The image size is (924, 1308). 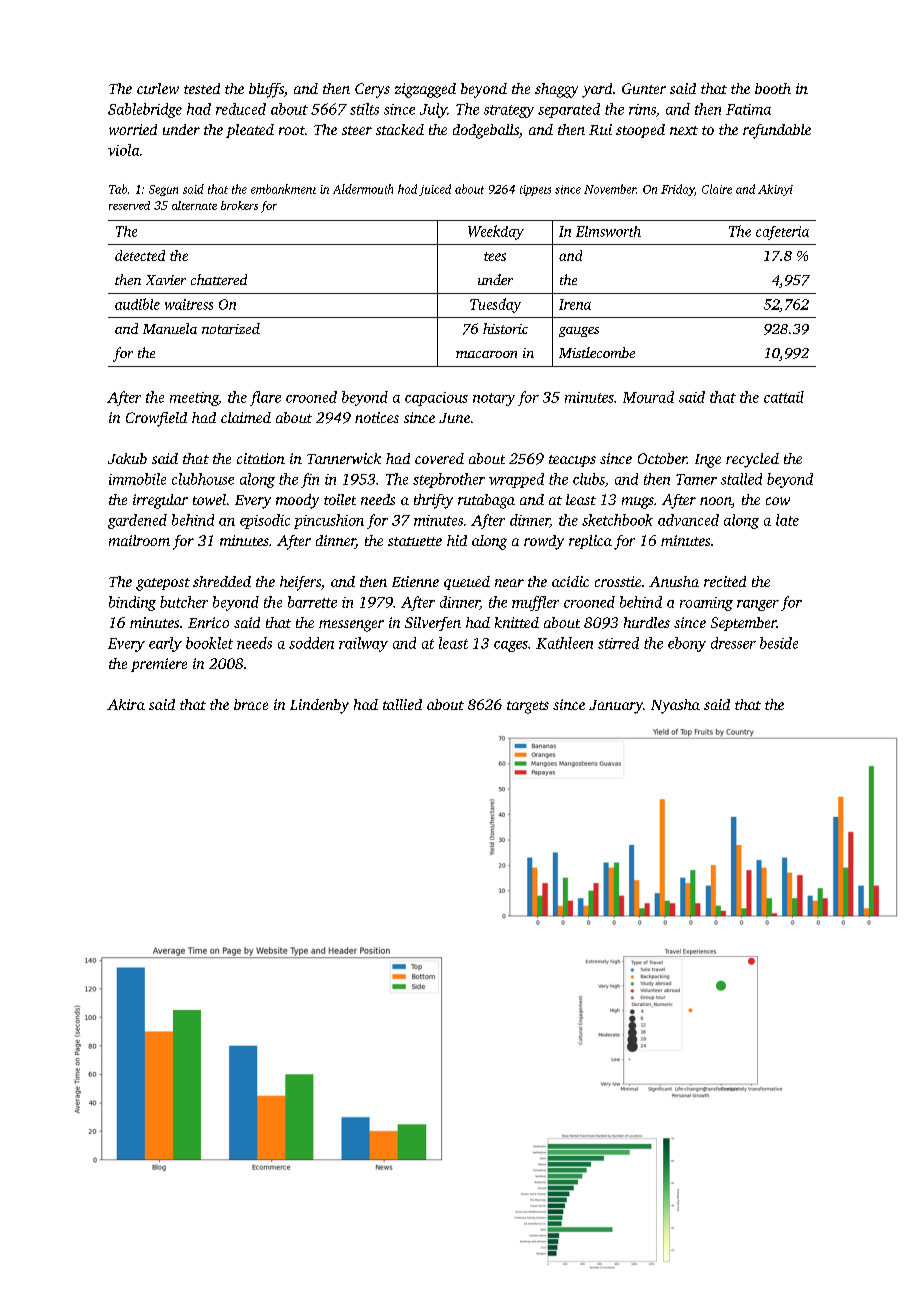 I want to click on shaggy, so click(x=556, y=90).
